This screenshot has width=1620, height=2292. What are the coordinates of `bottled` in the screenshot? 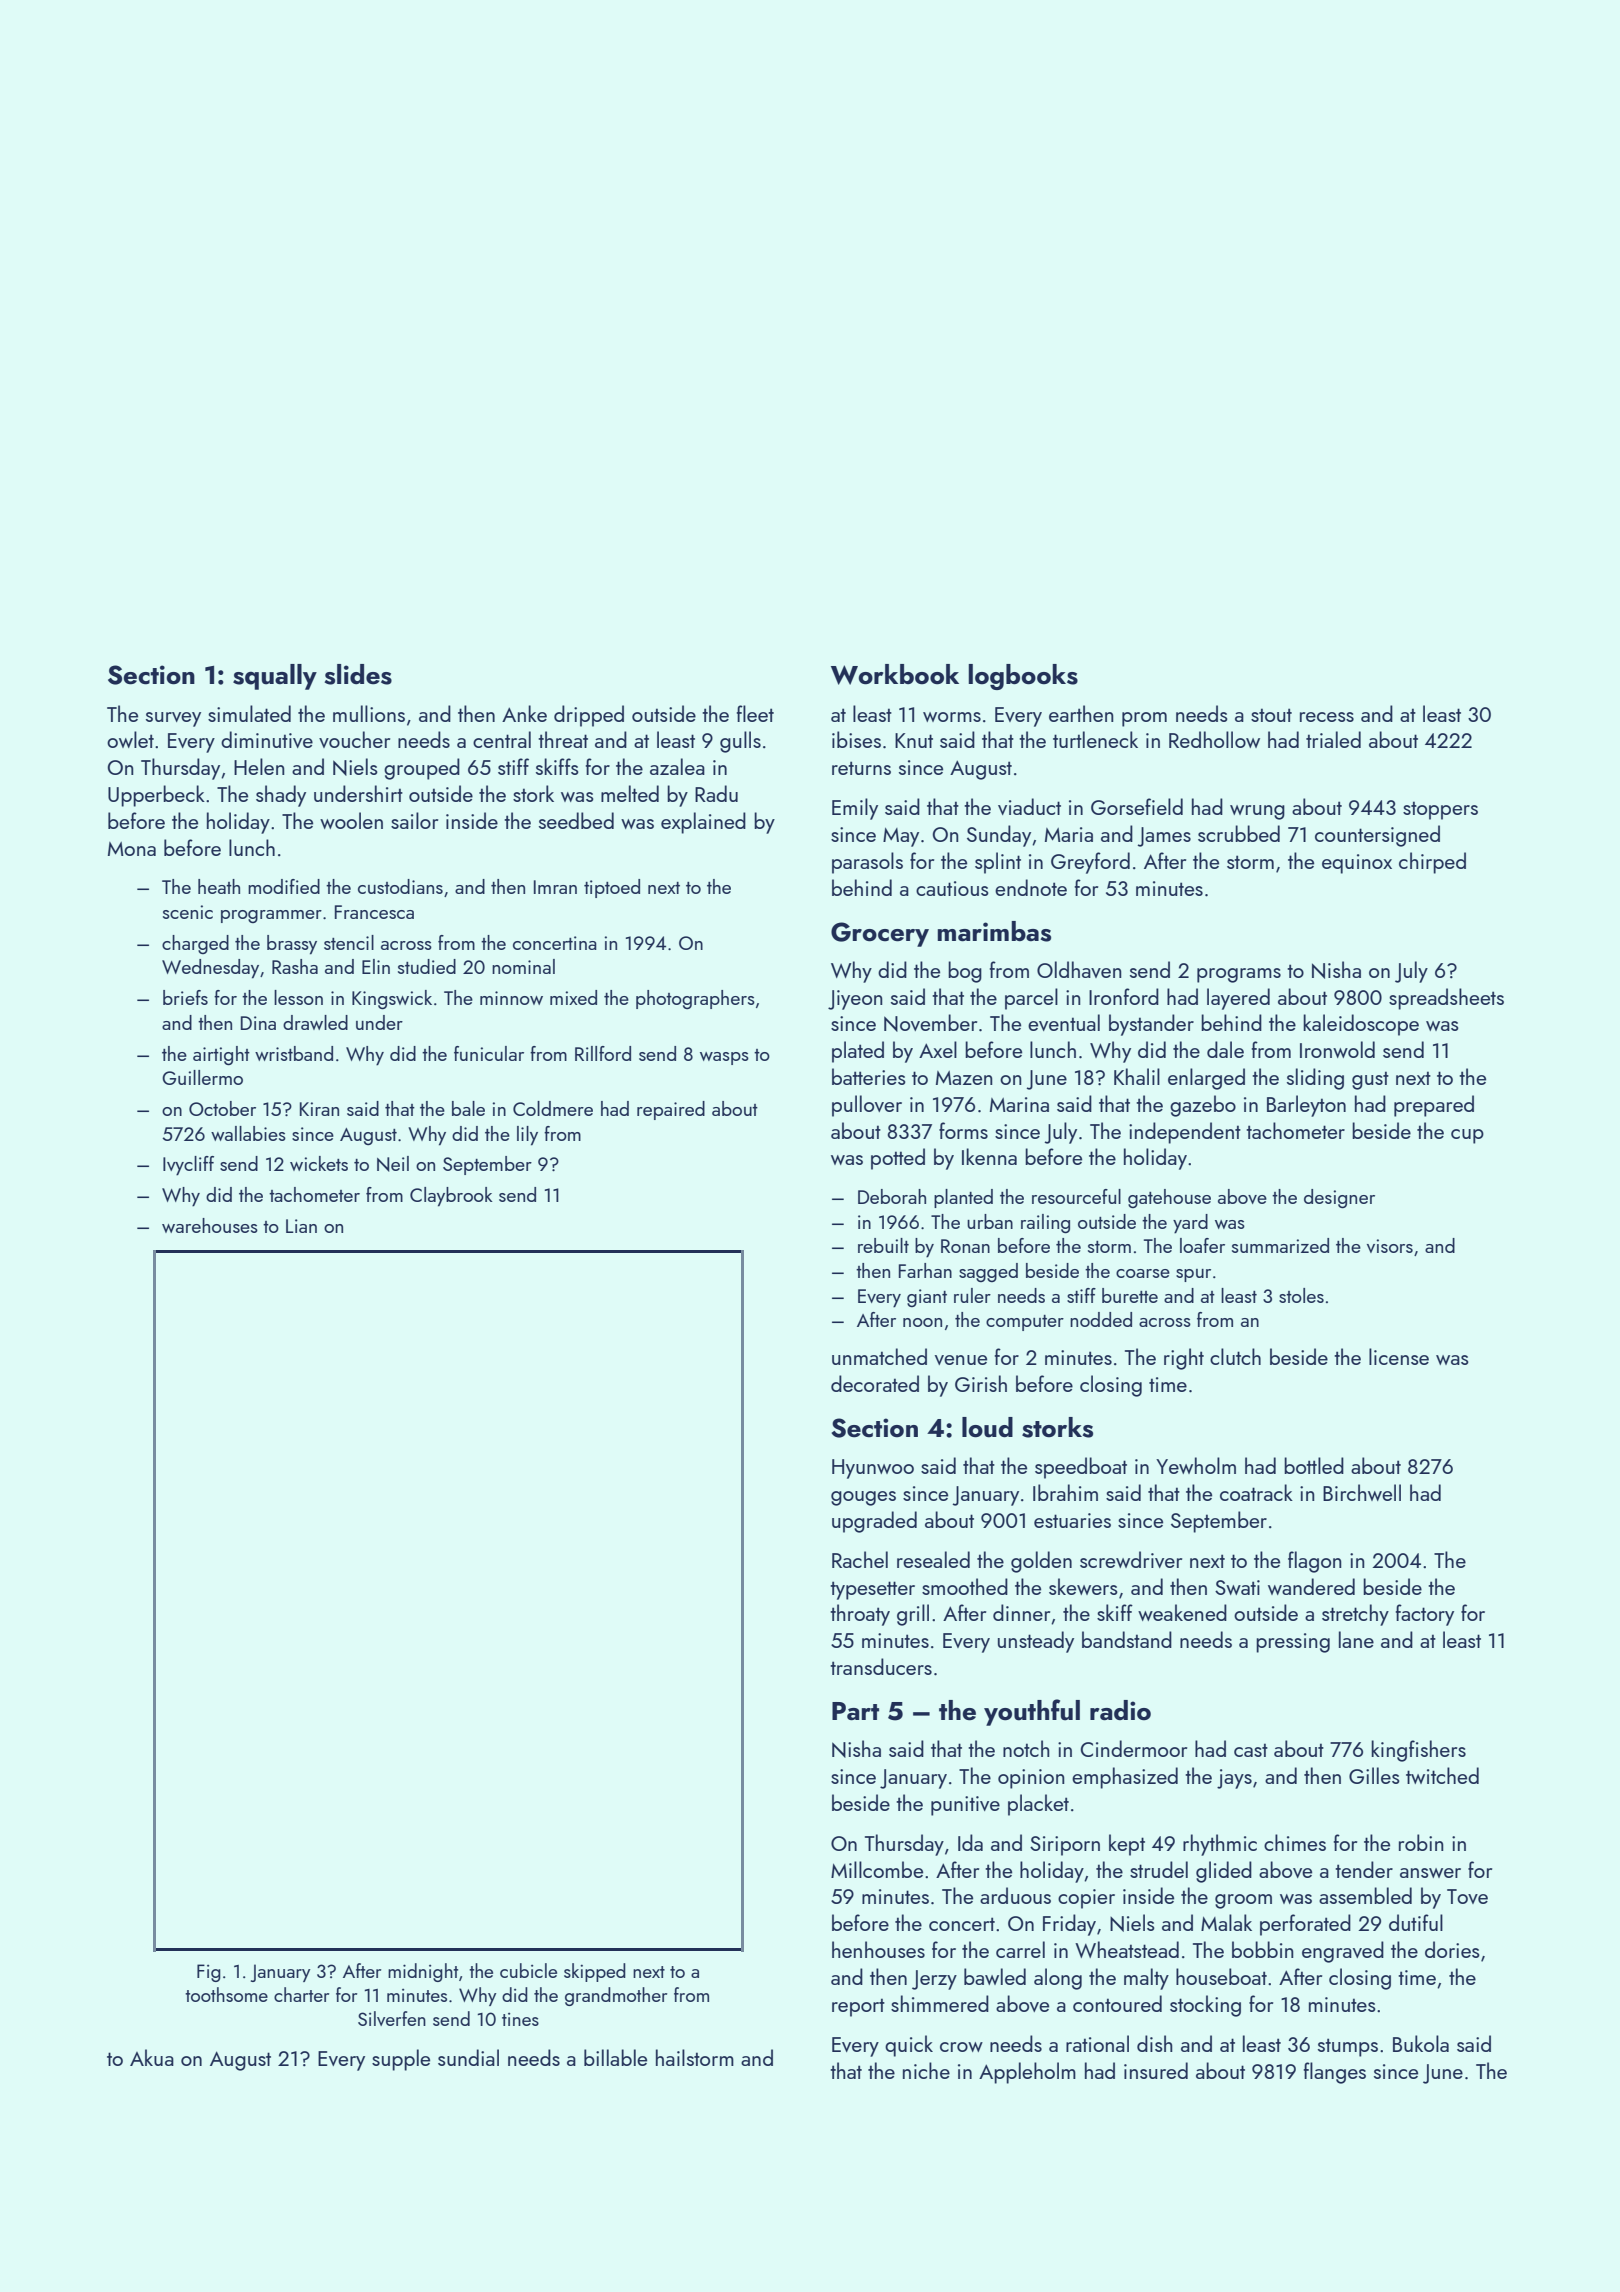 It's located at (1314, 1465).
